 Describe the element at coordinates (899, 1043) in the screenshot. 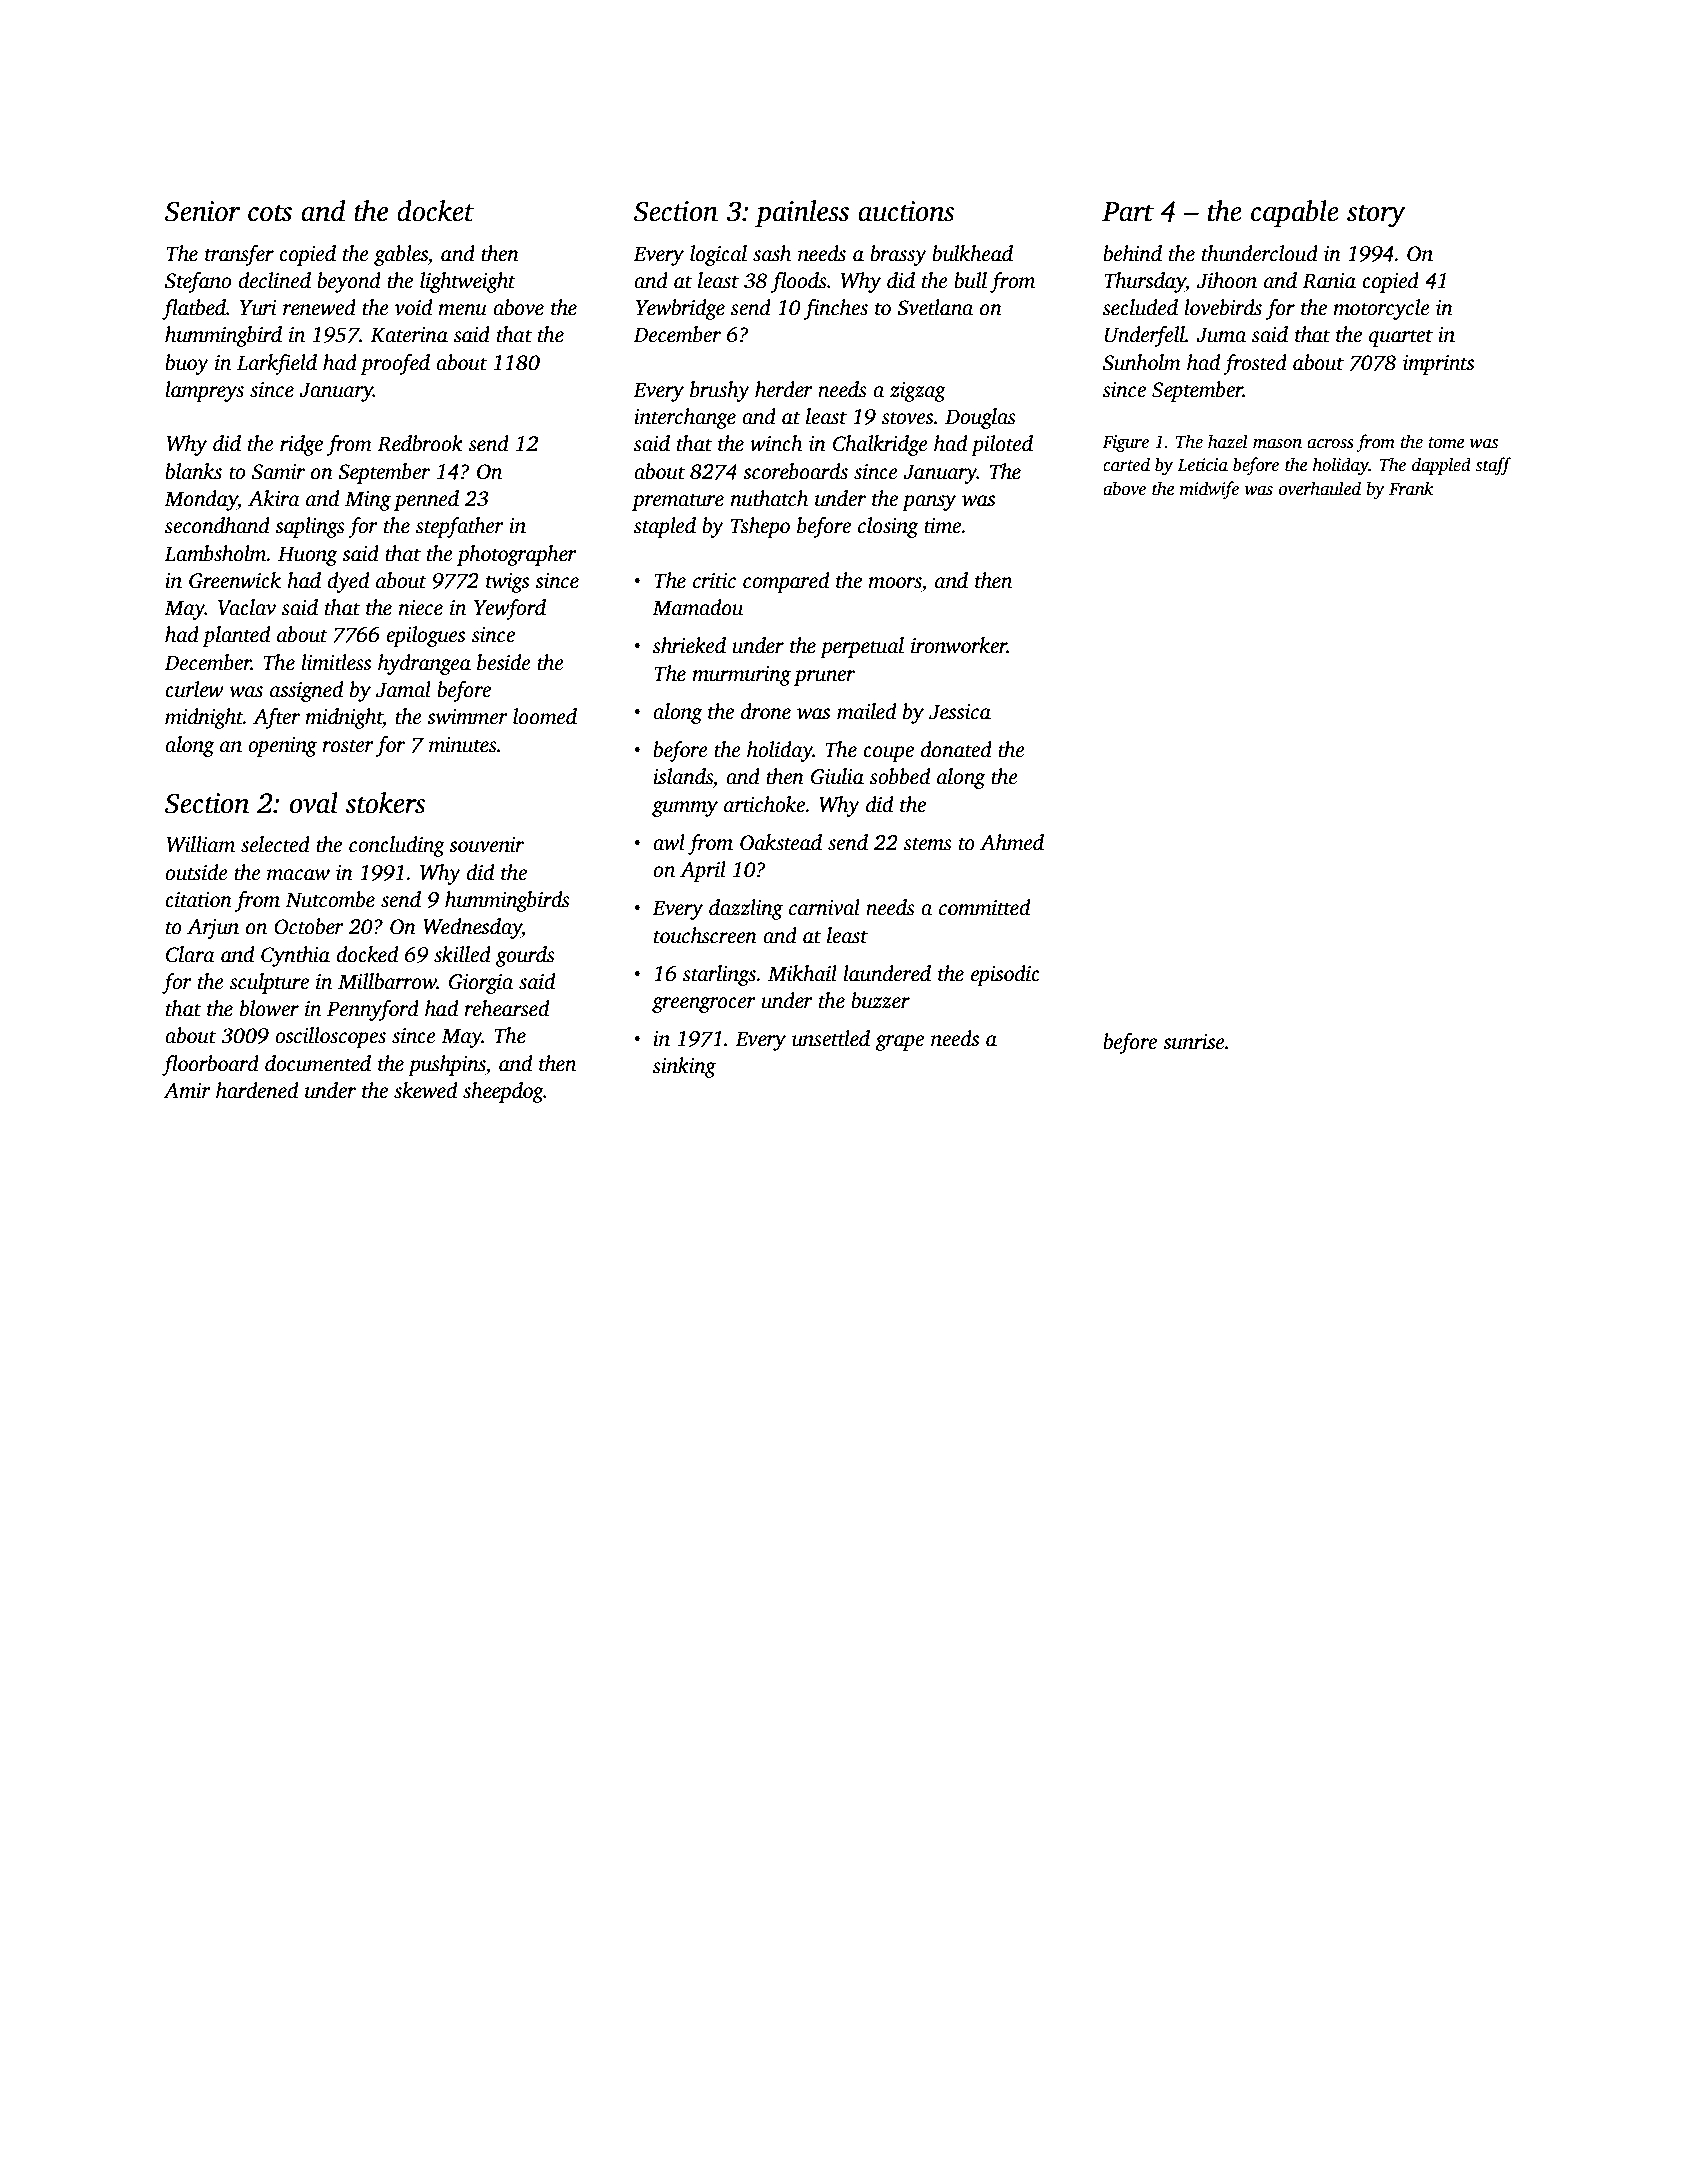

I see `grape` at that location.
